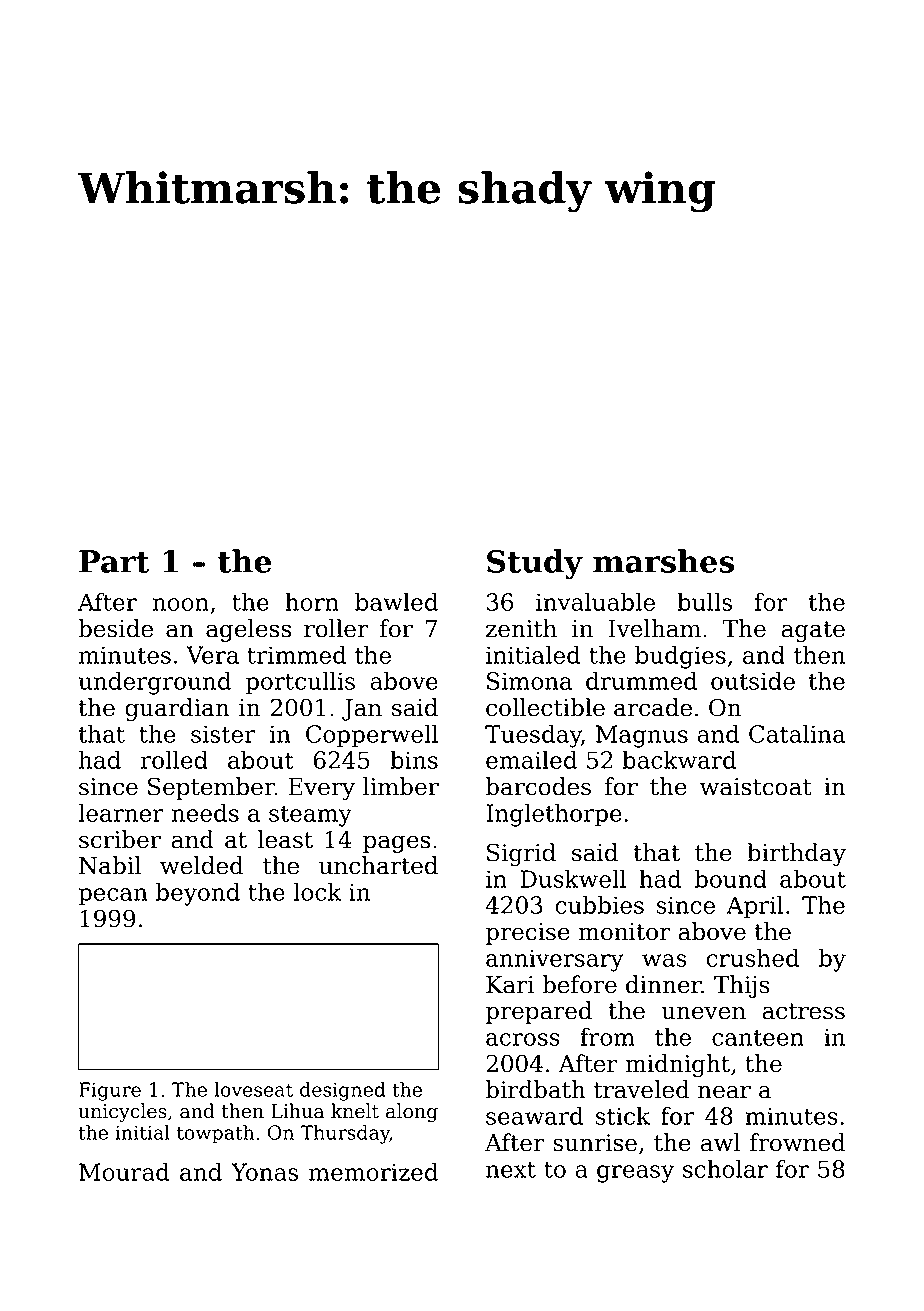  What do you see at coordinates (798, 1142) in the screenshot?
I see `frowned` at bounding box center [798, 1142].
